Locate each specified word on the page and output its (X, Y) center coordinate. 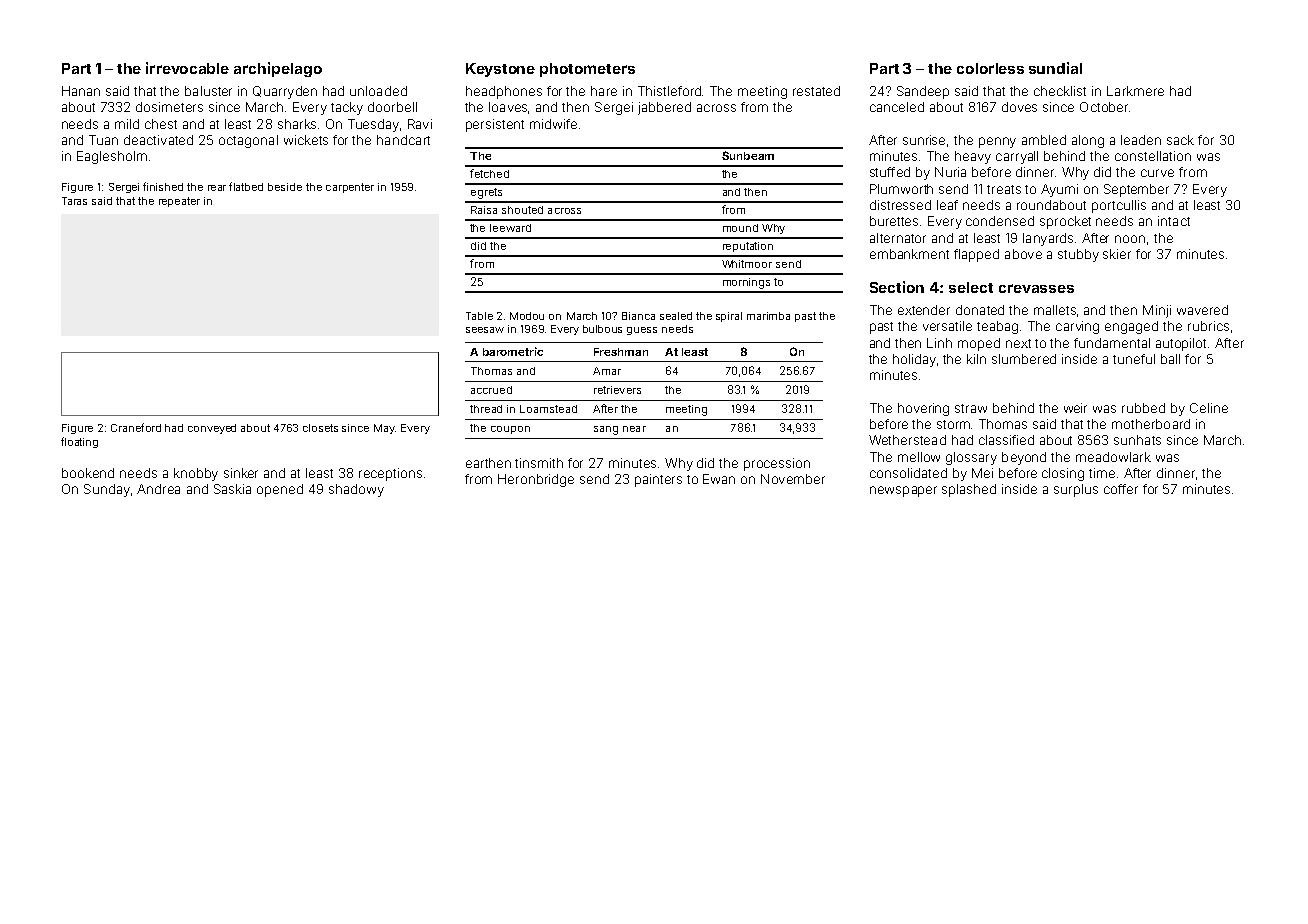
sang (606, 430)
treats (1004, 189)
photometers (587, 70)
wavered (1202, 310)
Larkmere (1135, 91)
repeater (179, 202)
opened (280, 490)
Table (479, 316)
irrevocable (187, 68)
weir (1075, 408)
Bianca (638, 316)
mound (740, 228)
